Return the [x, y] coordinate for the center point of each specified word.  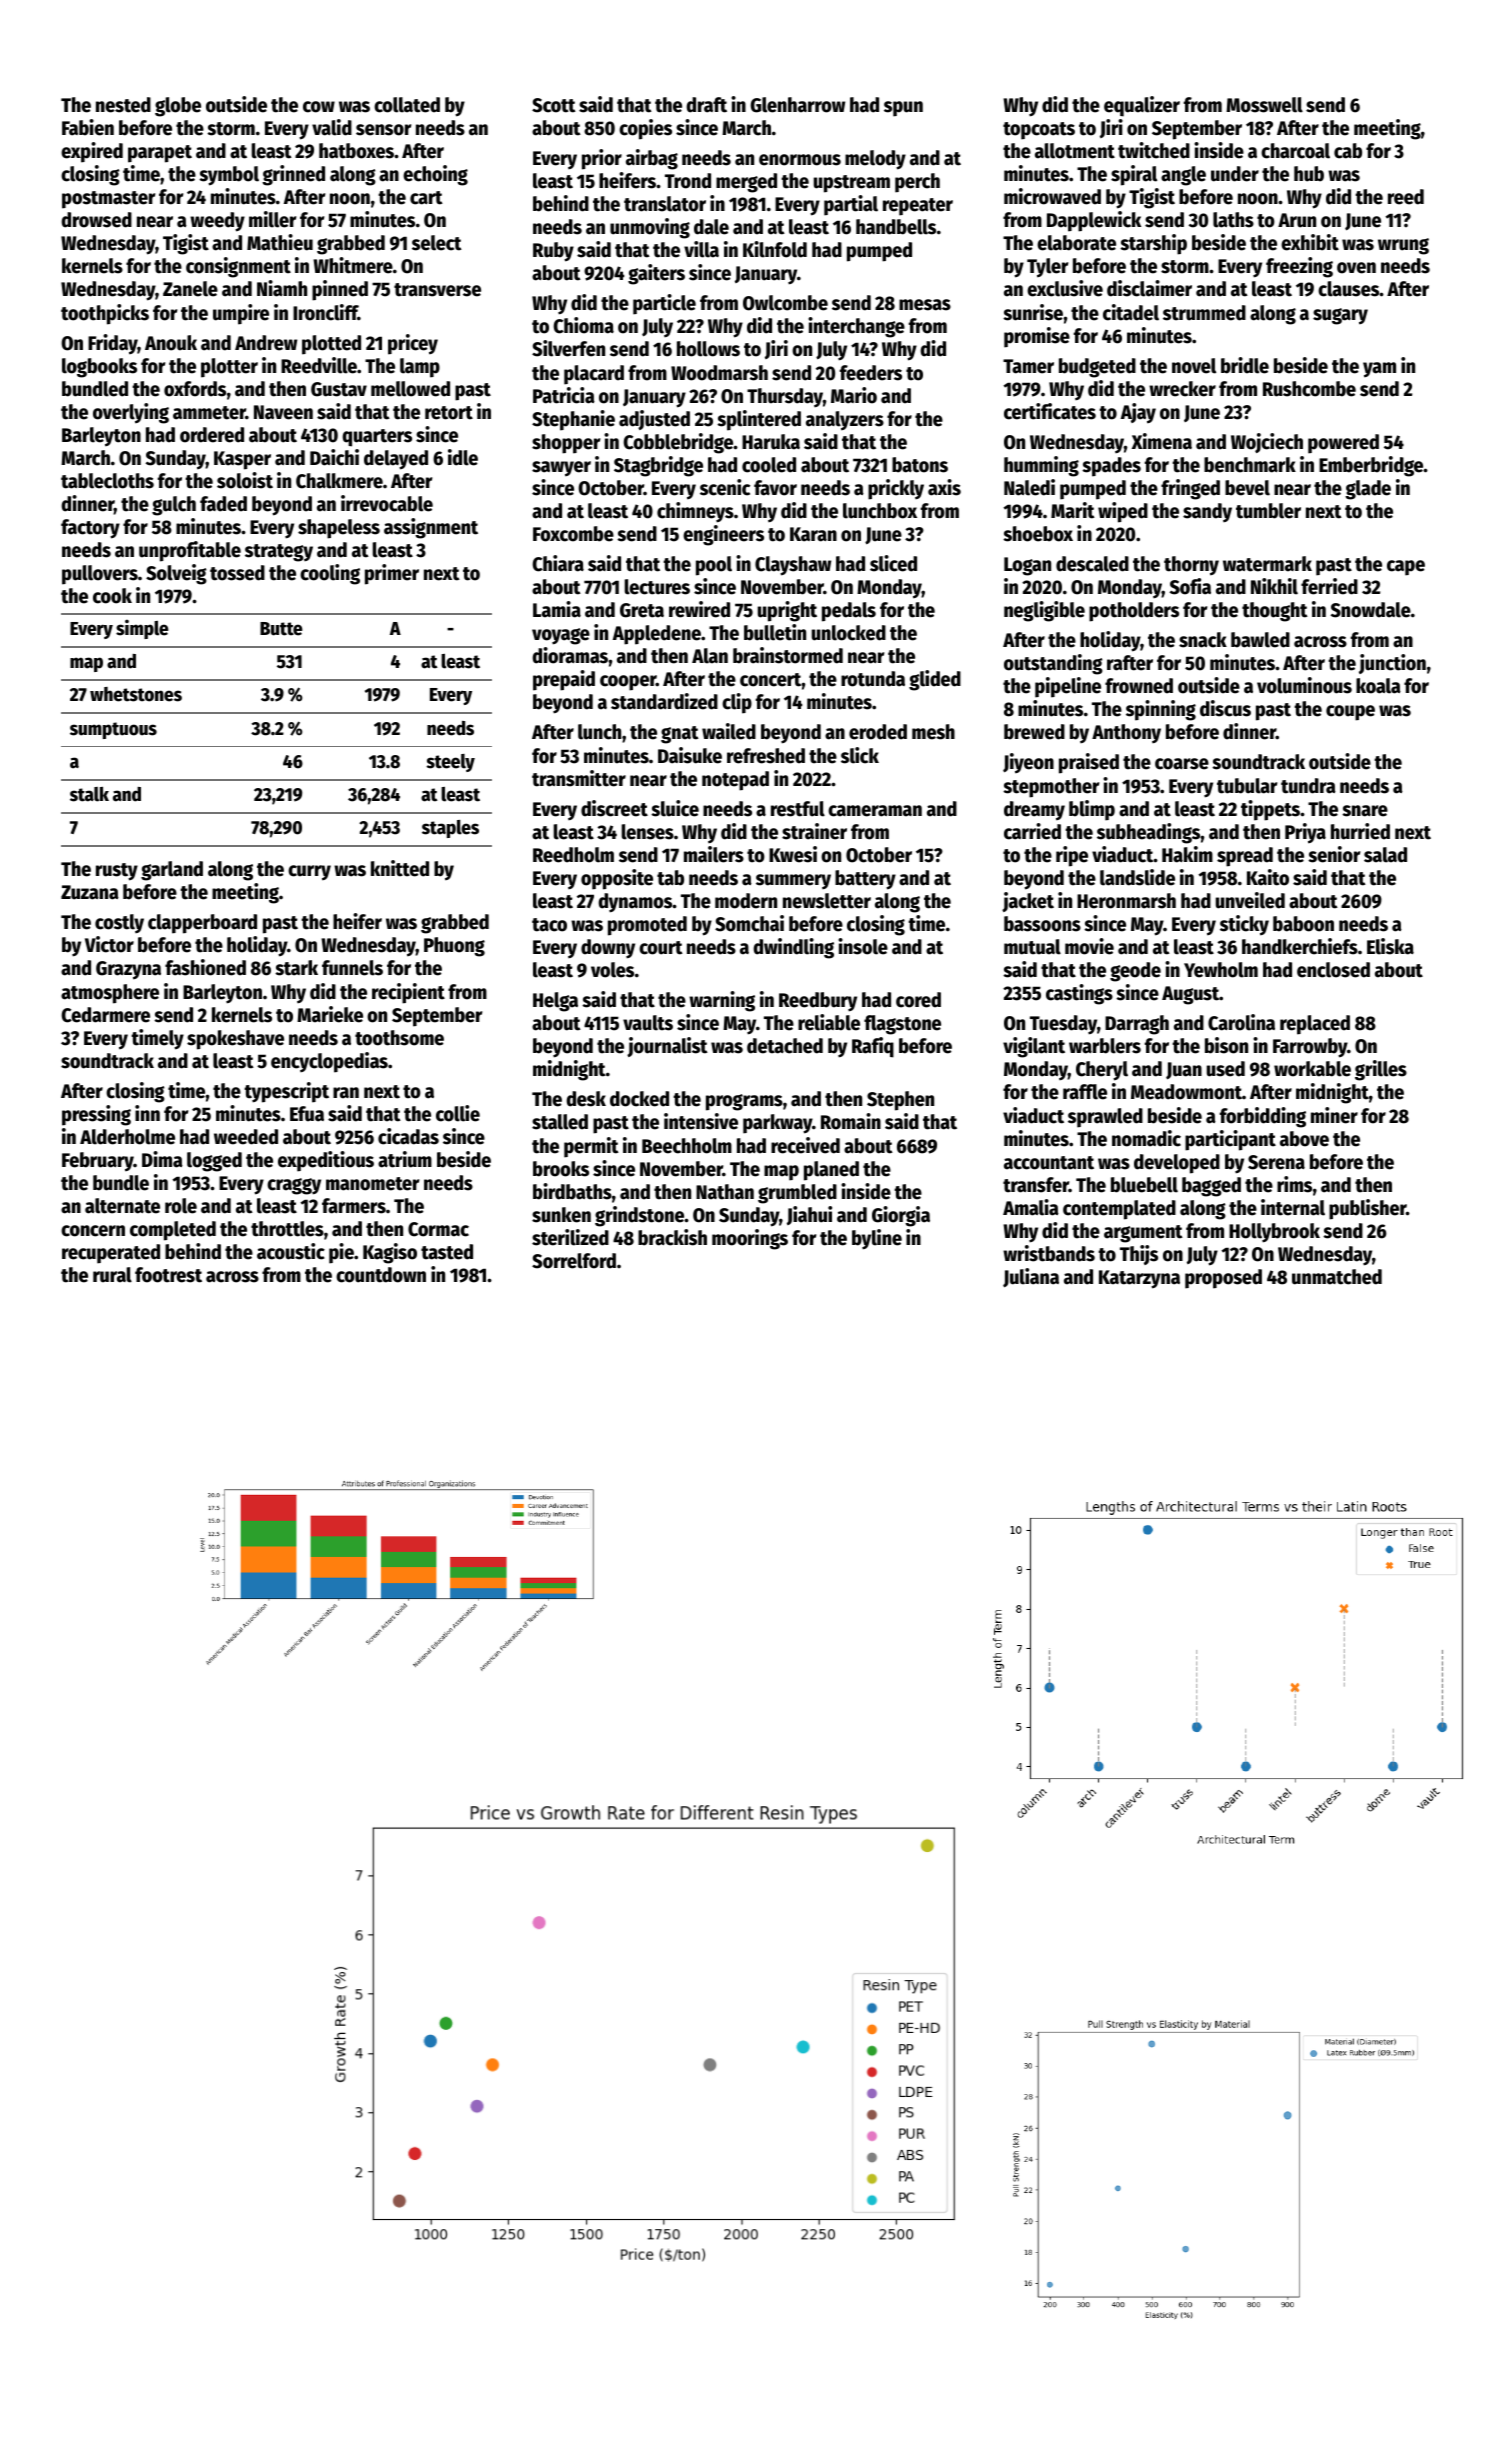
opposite [617, 879]
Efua [307, 1114]
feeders [871, 373]
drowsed [96, 220]
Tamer [1028, 366]
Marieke [330, 1014]
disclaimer [1149, 288]
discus [1225, 708]
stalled [560, 1122]
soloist [245, 480]
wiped [1123, 512]
